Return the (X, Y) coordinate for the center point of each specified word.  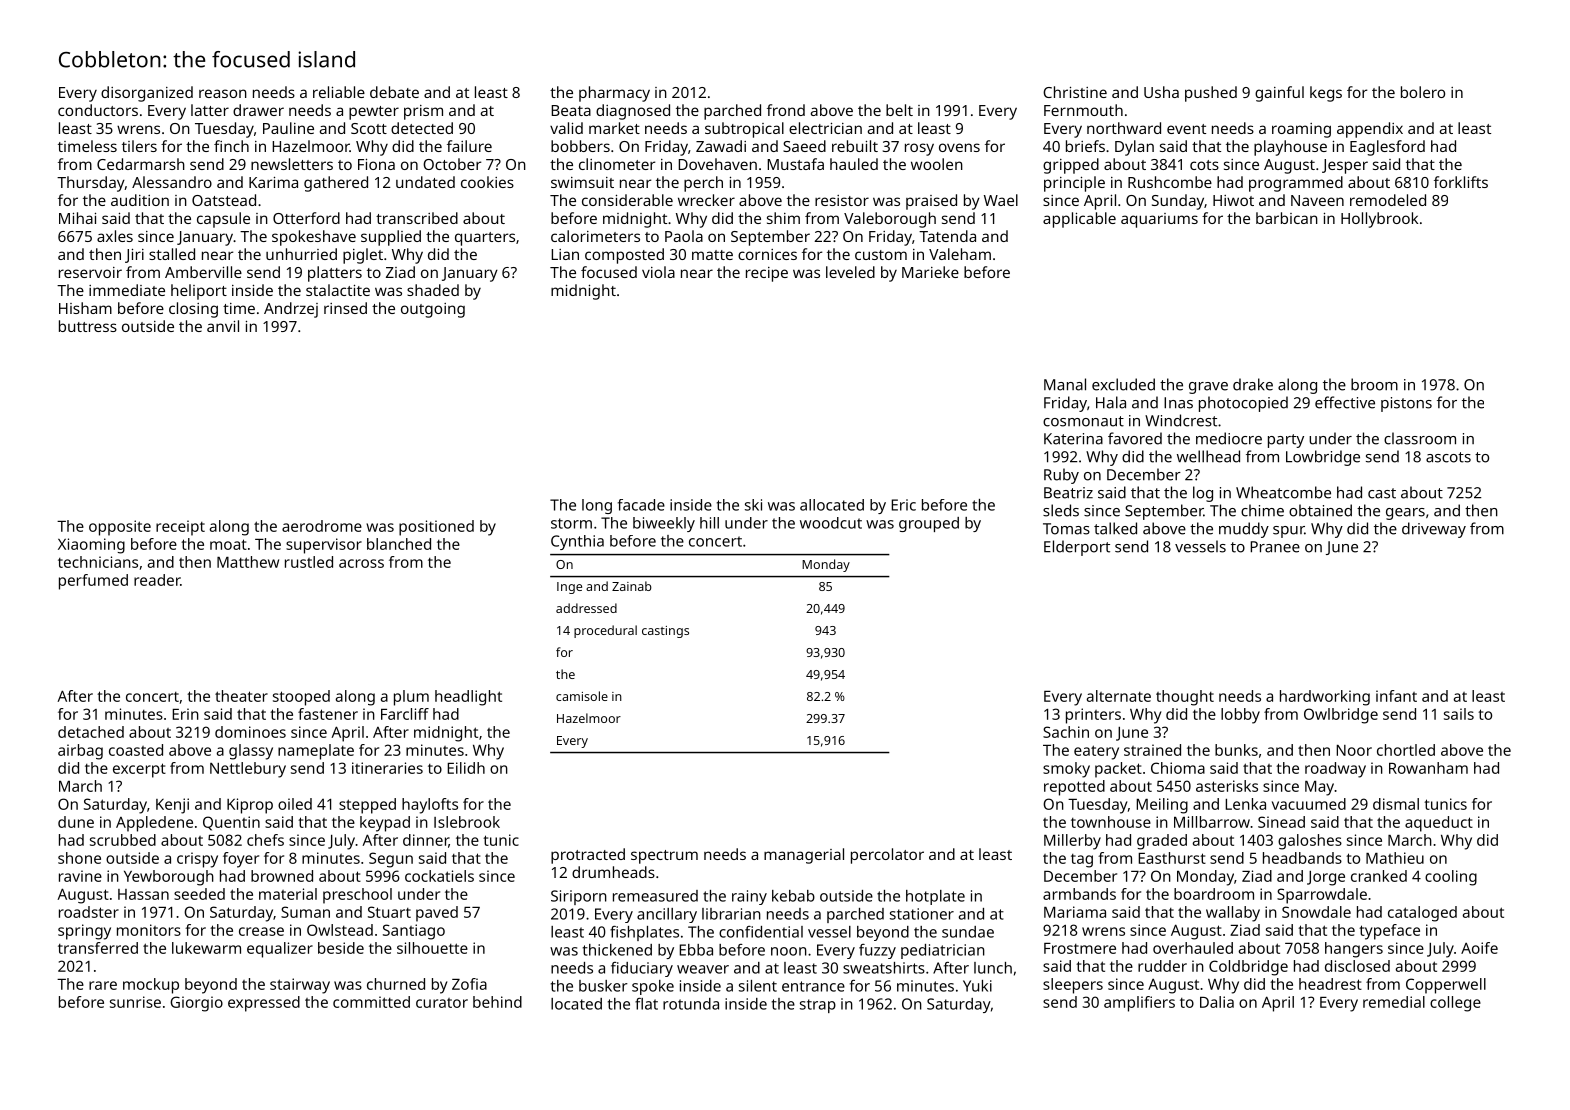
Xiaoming (91, 546)
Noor (1354, 750)
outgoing (433, 310)
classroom (1420, 438)
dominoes (250, 732)
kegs (1326, 94)
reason (223, 93)
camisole (582, 696)
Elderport (1077, 548)
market (614, 128)
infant (1396, 696)
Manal (1065, 384)
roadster (89, 912)
